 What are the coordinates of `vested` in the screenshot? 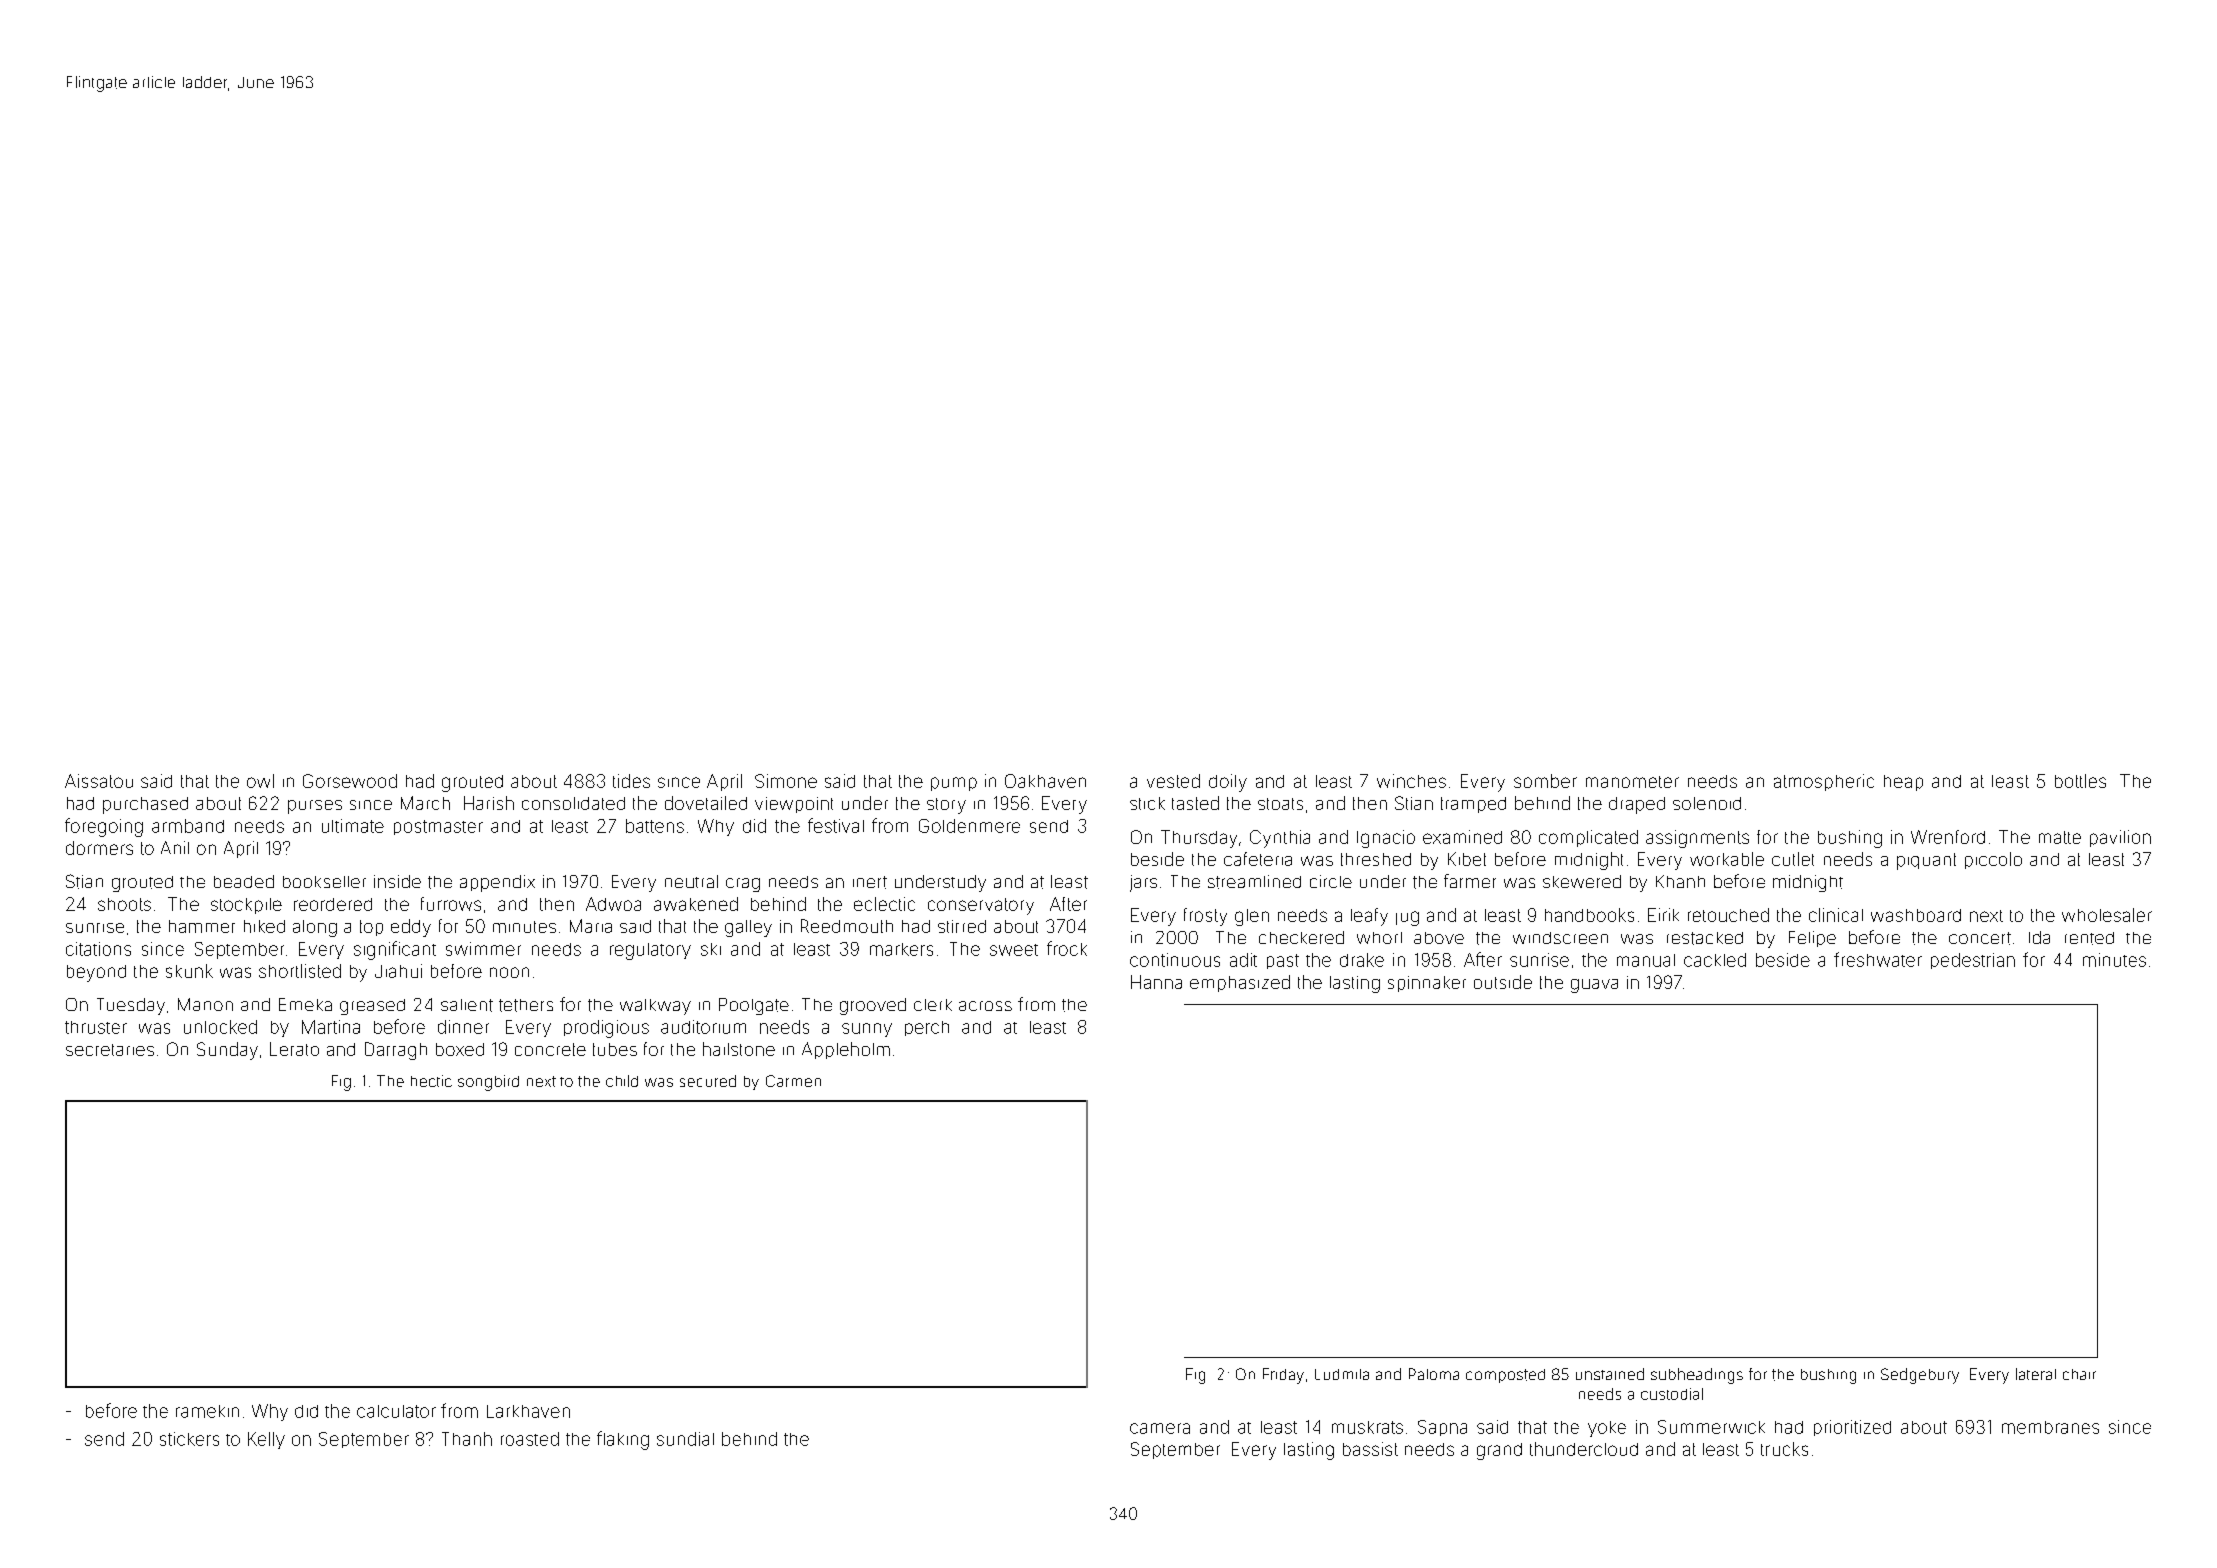 It's located at (1173, 781).
